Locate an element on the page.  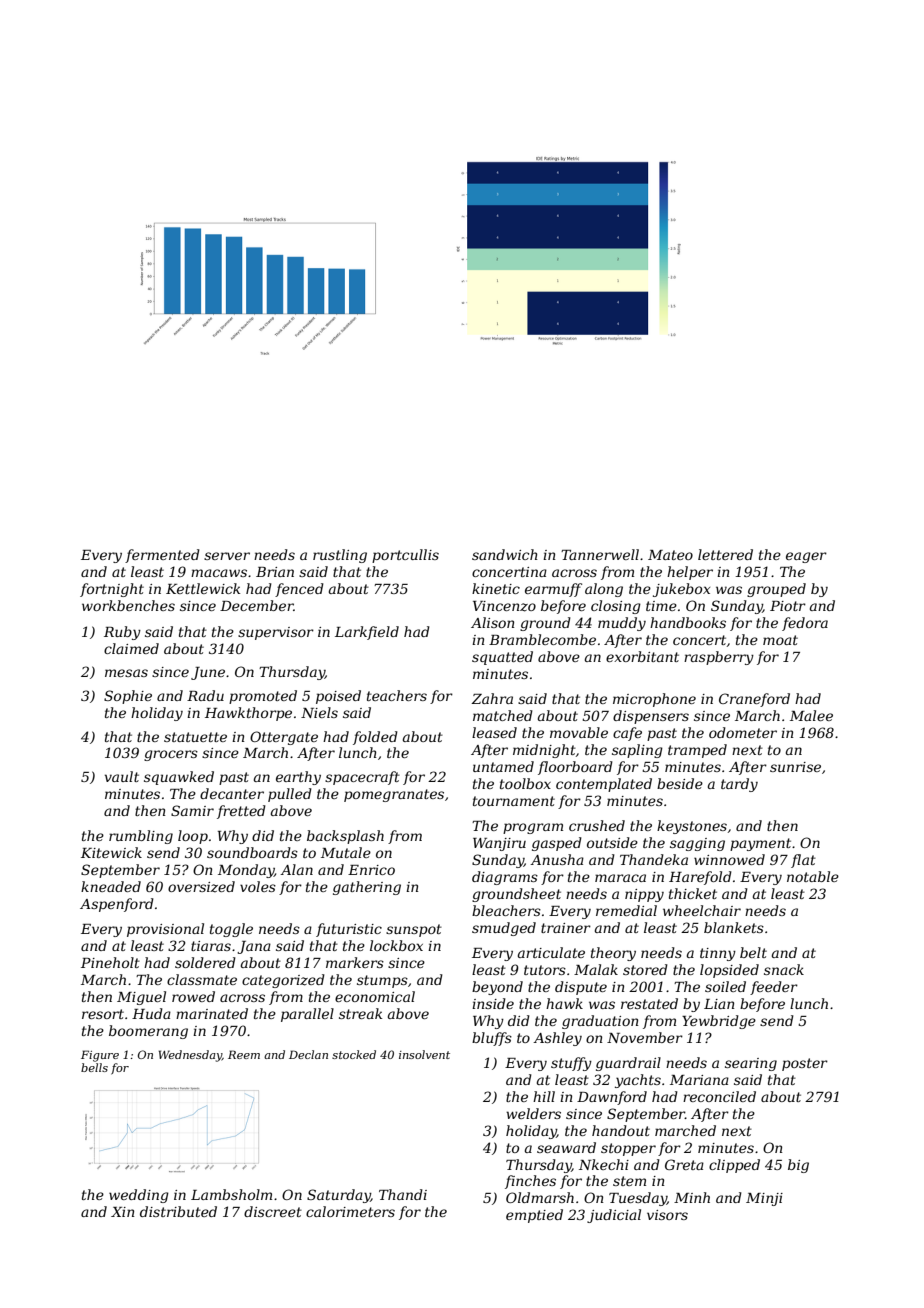
gathering is located at coordinates (367, 888).
